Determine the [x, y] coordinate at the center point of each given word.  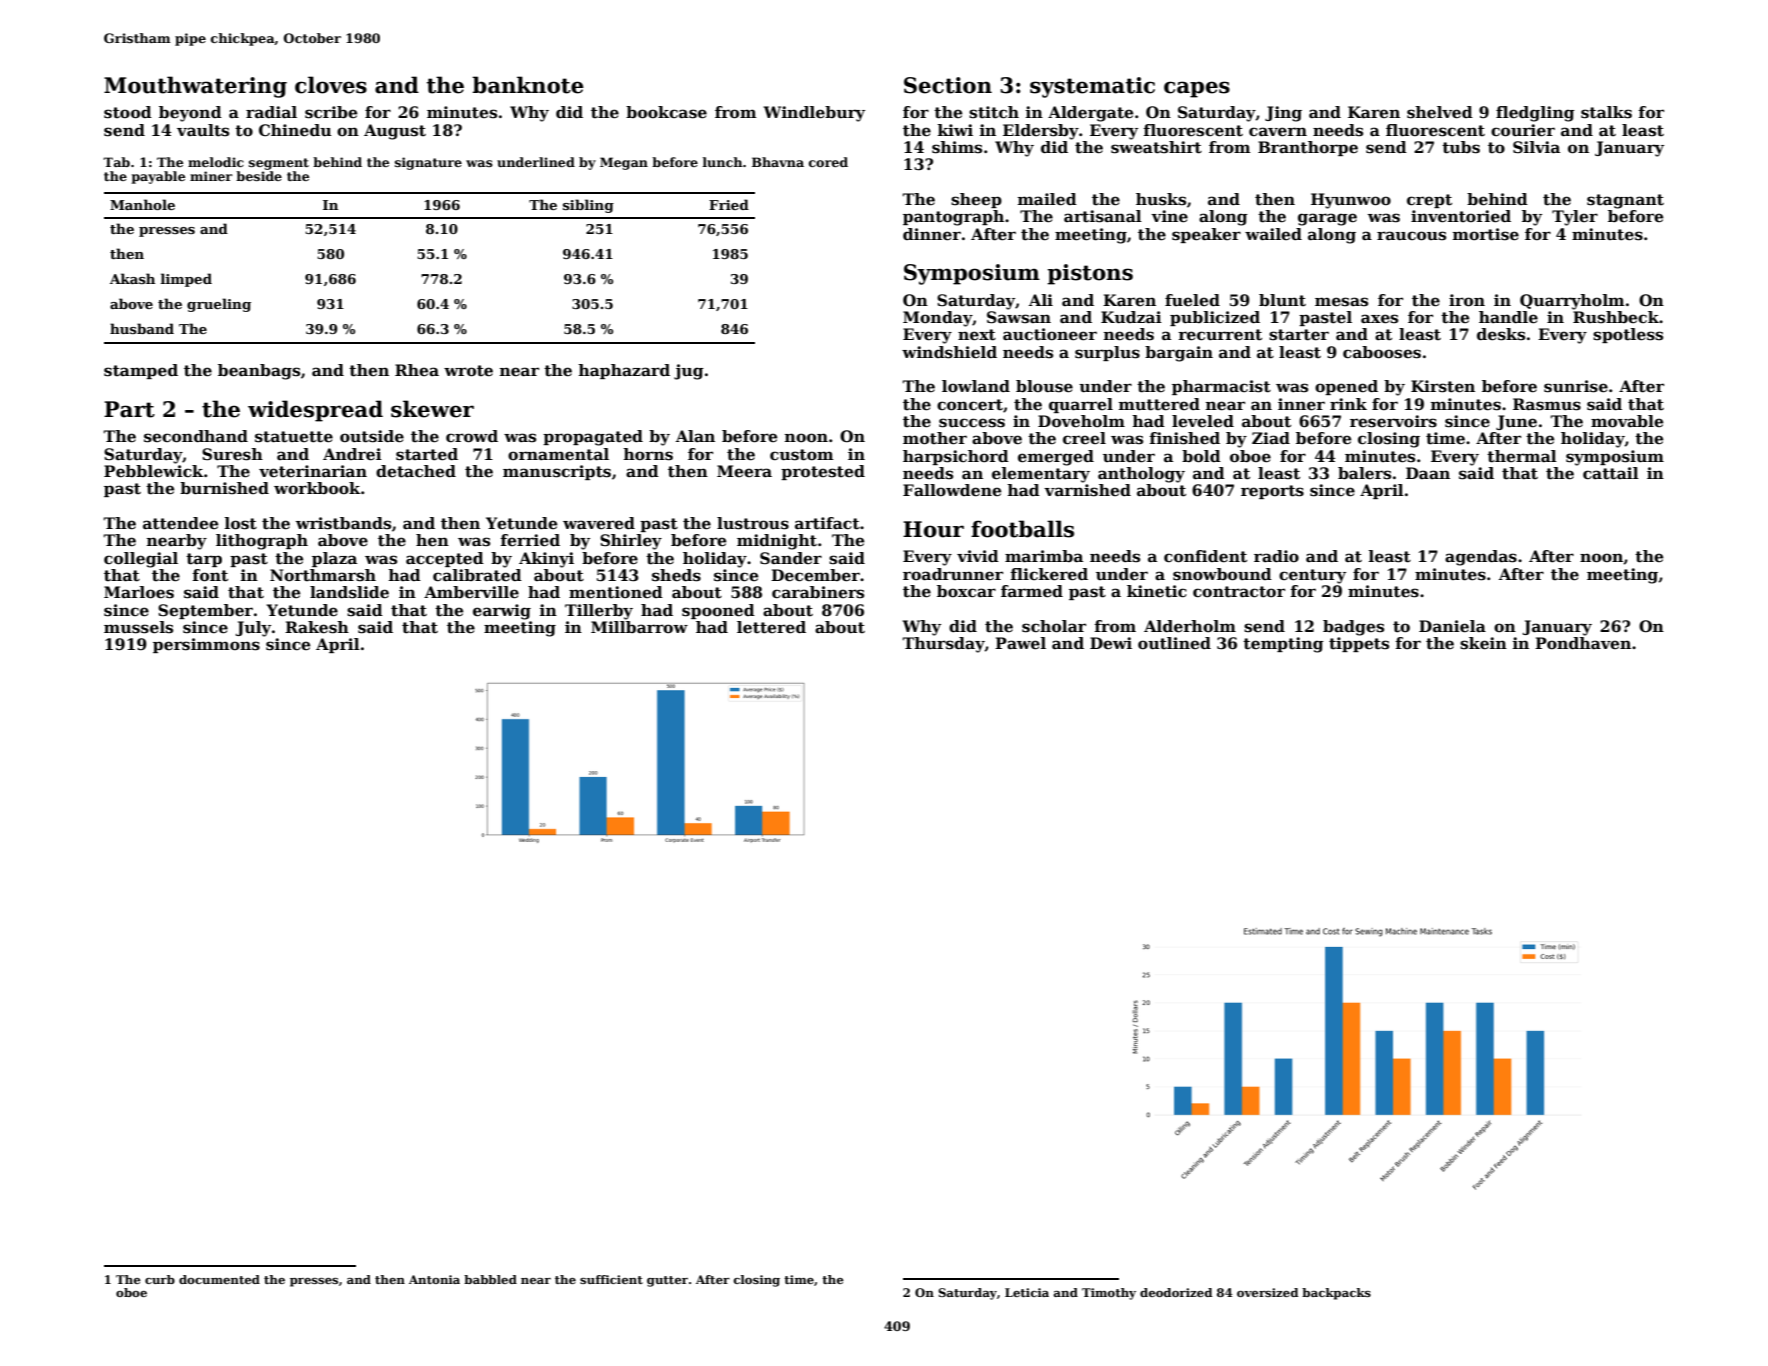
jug [689, 372]
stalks [1606, 112]
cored [828, 162]
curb [160, 1279]
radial [271, 112]
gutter [667, 1281]
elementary [1041, 475]
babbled [490, 1279]
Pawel [1020, 643]
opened [1346, 387]
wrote [468, 371]
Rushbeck [1616, 317]
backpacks [1336, 1294]
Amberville [471, 592]
